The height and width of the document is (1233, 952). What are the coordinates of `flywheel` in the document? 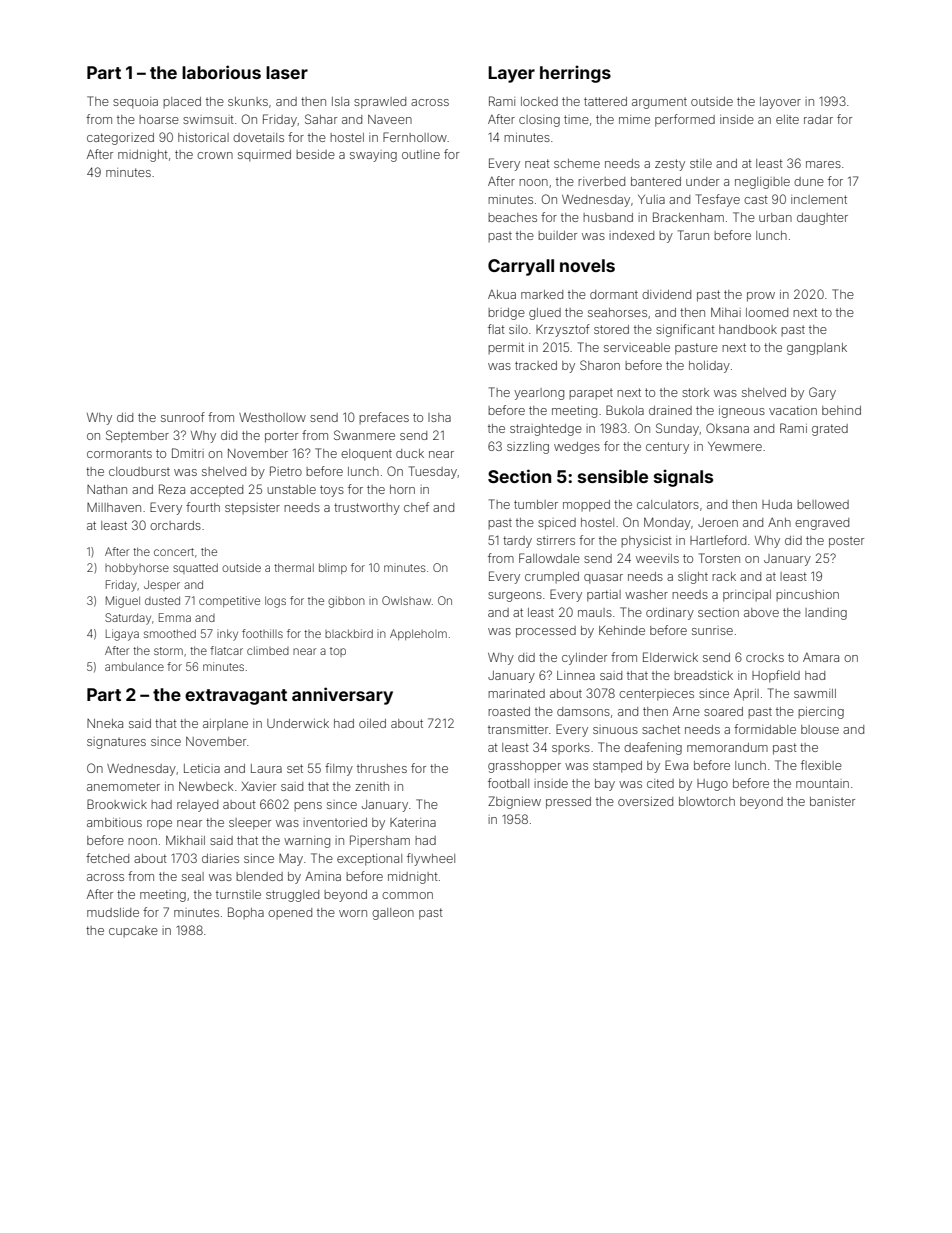 It's located at (431, 859).
